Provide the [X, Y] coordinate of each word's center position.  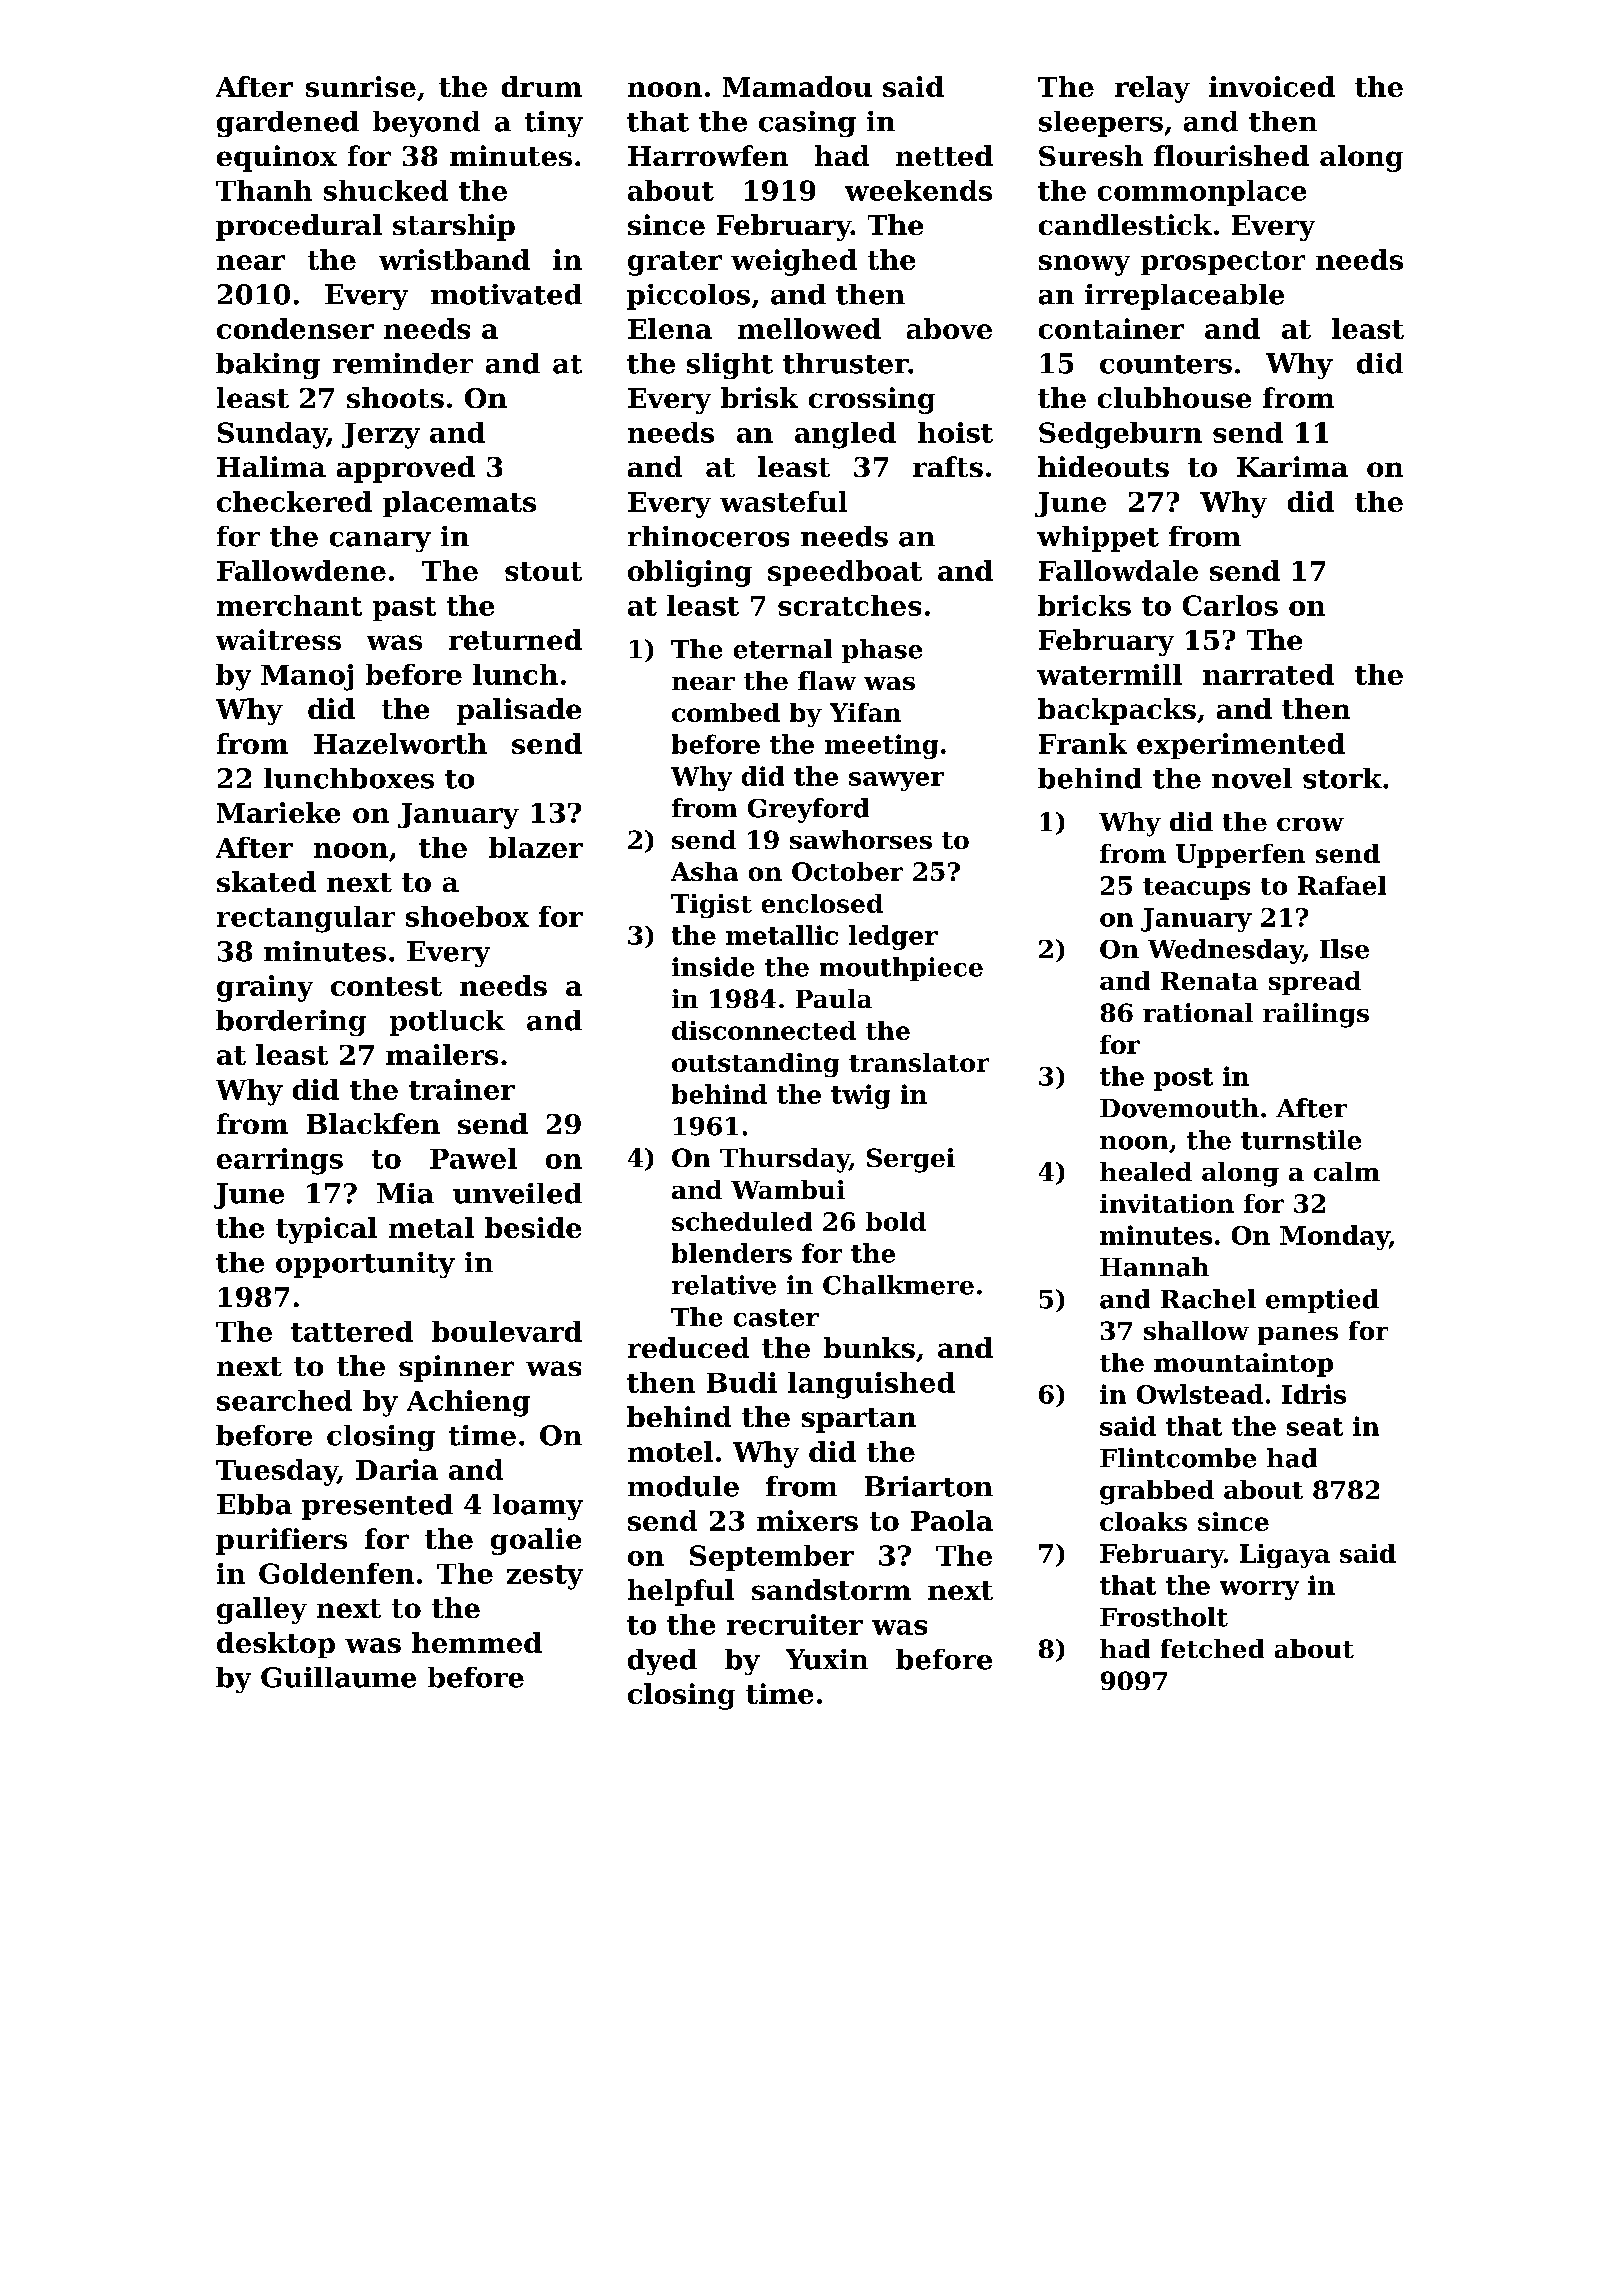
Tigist [711, 906]
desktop [276, 1645]
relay [1152, 89]
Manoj [307, 677]
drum [542, 86]
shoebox [467, 916]
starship [454, 227]
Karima [1292, 466]
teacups [1196, 889]
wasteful [783, 501]
